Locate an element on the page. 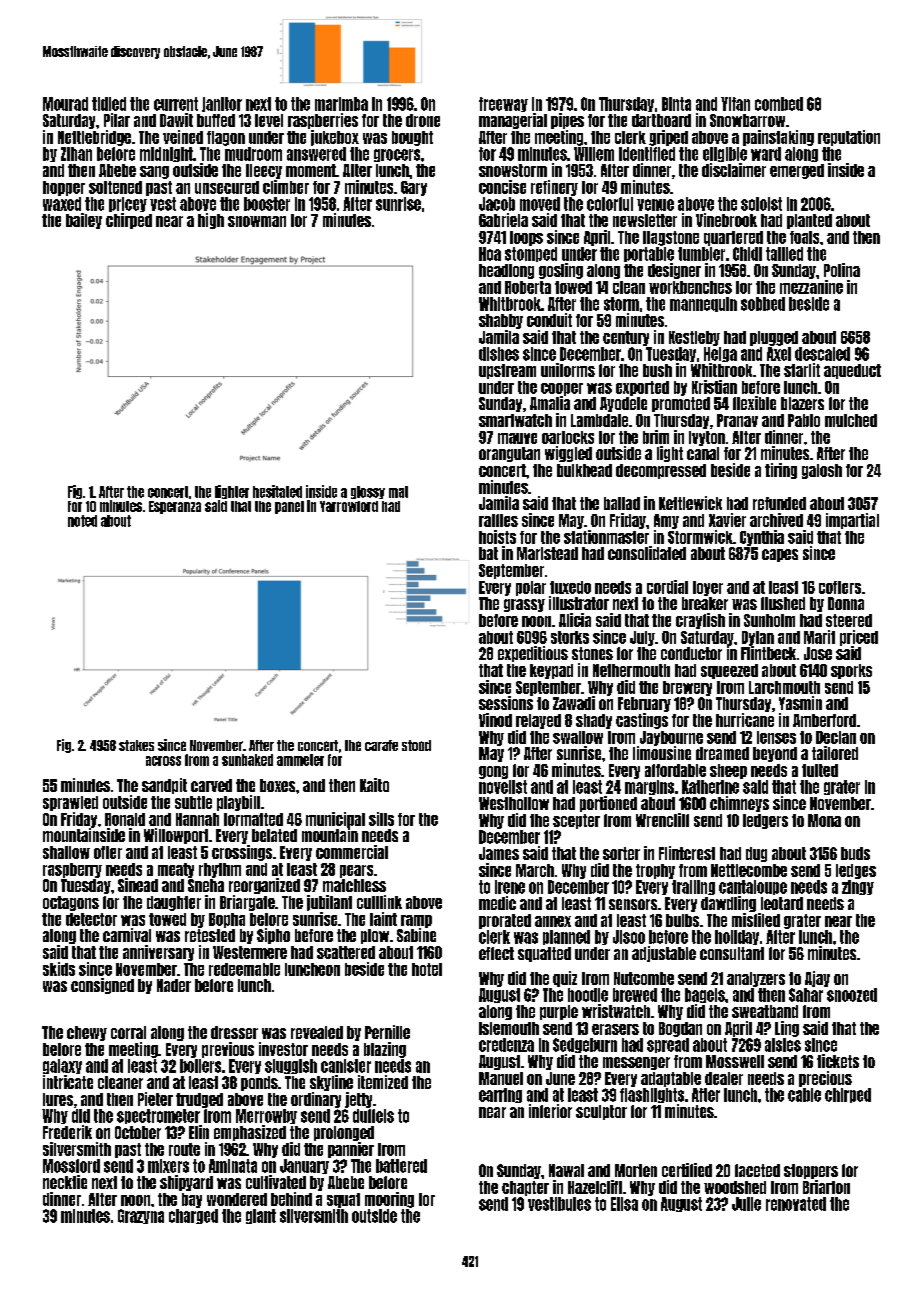  buffed is located at coordinates (216, 120).
